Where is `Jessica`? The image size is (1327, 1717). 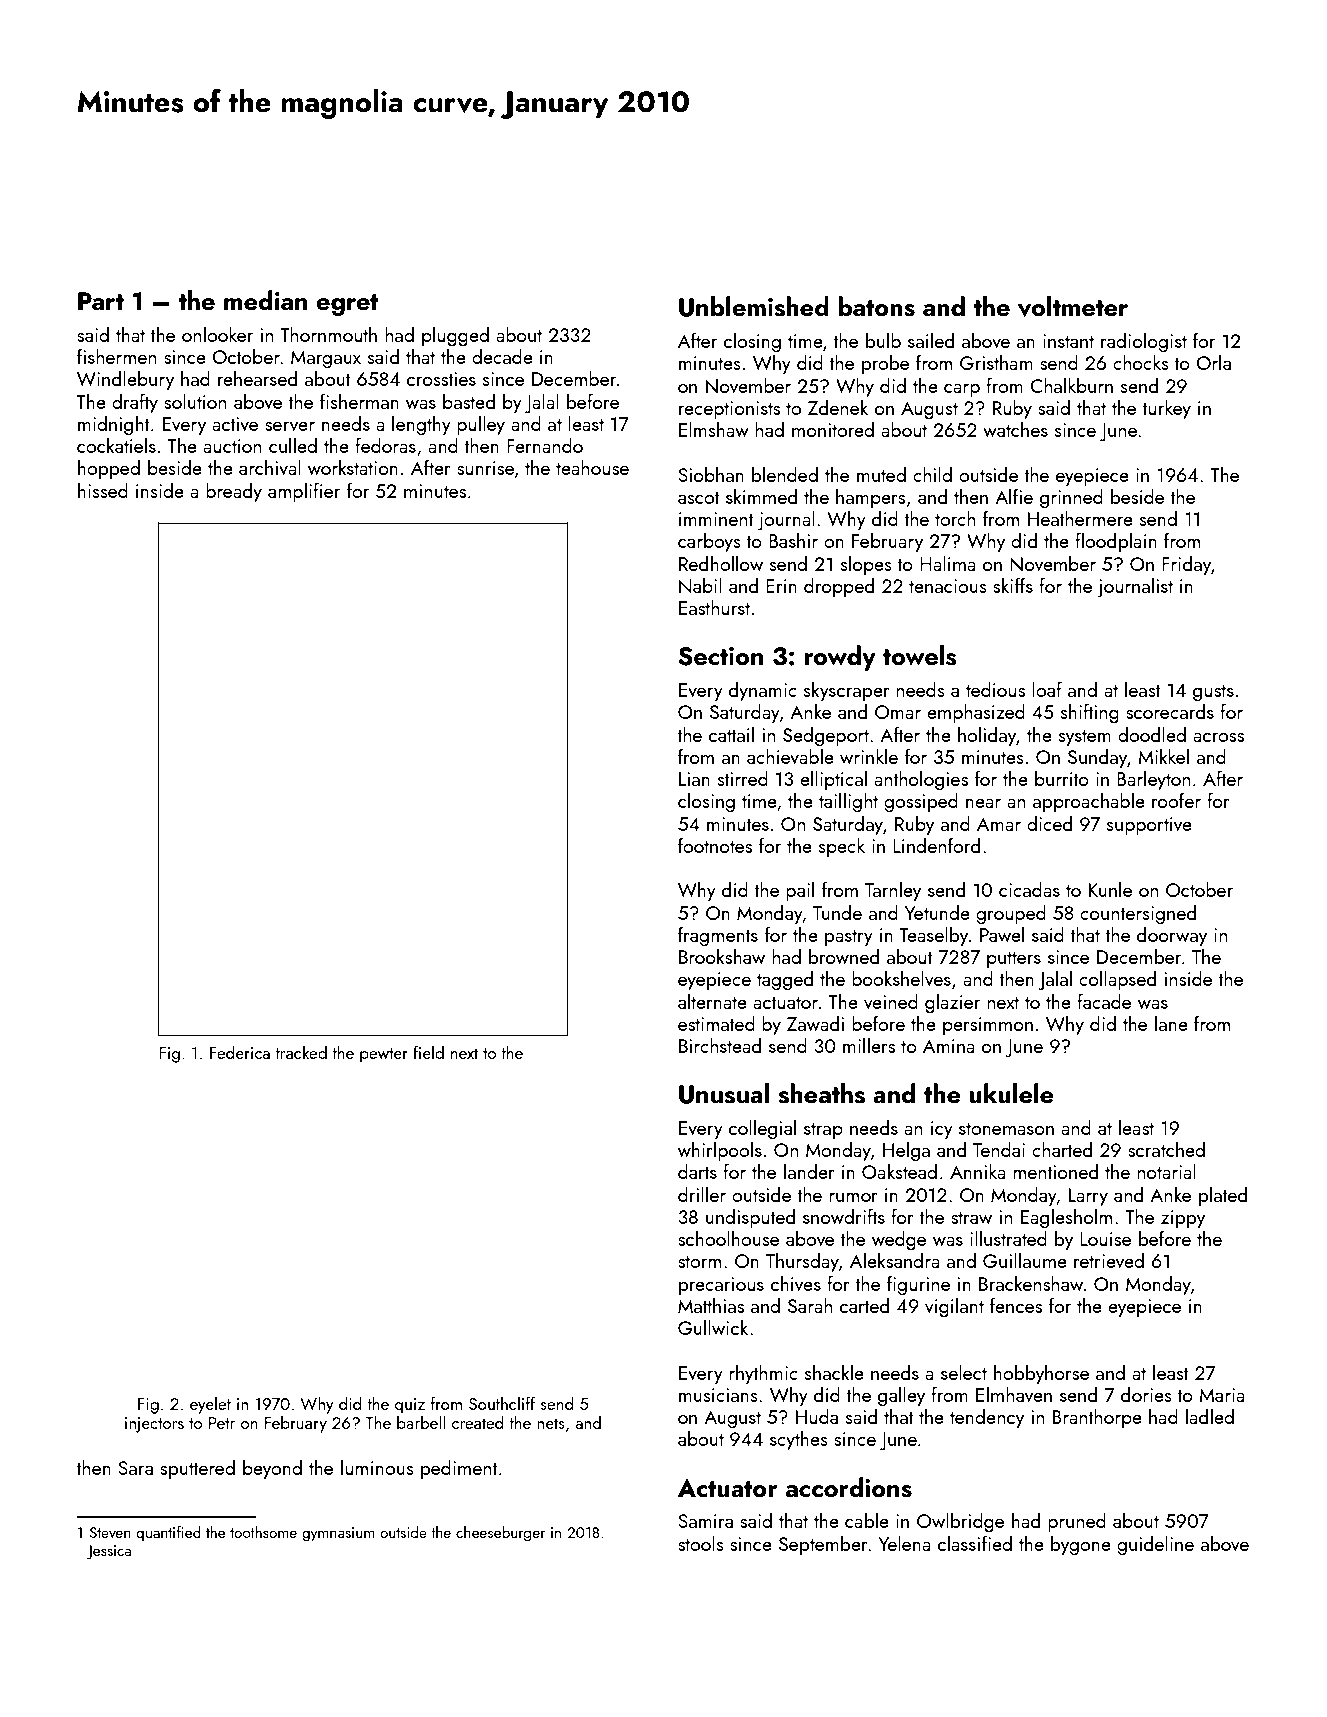
Jessica is located at coordinates (109, 1552).
